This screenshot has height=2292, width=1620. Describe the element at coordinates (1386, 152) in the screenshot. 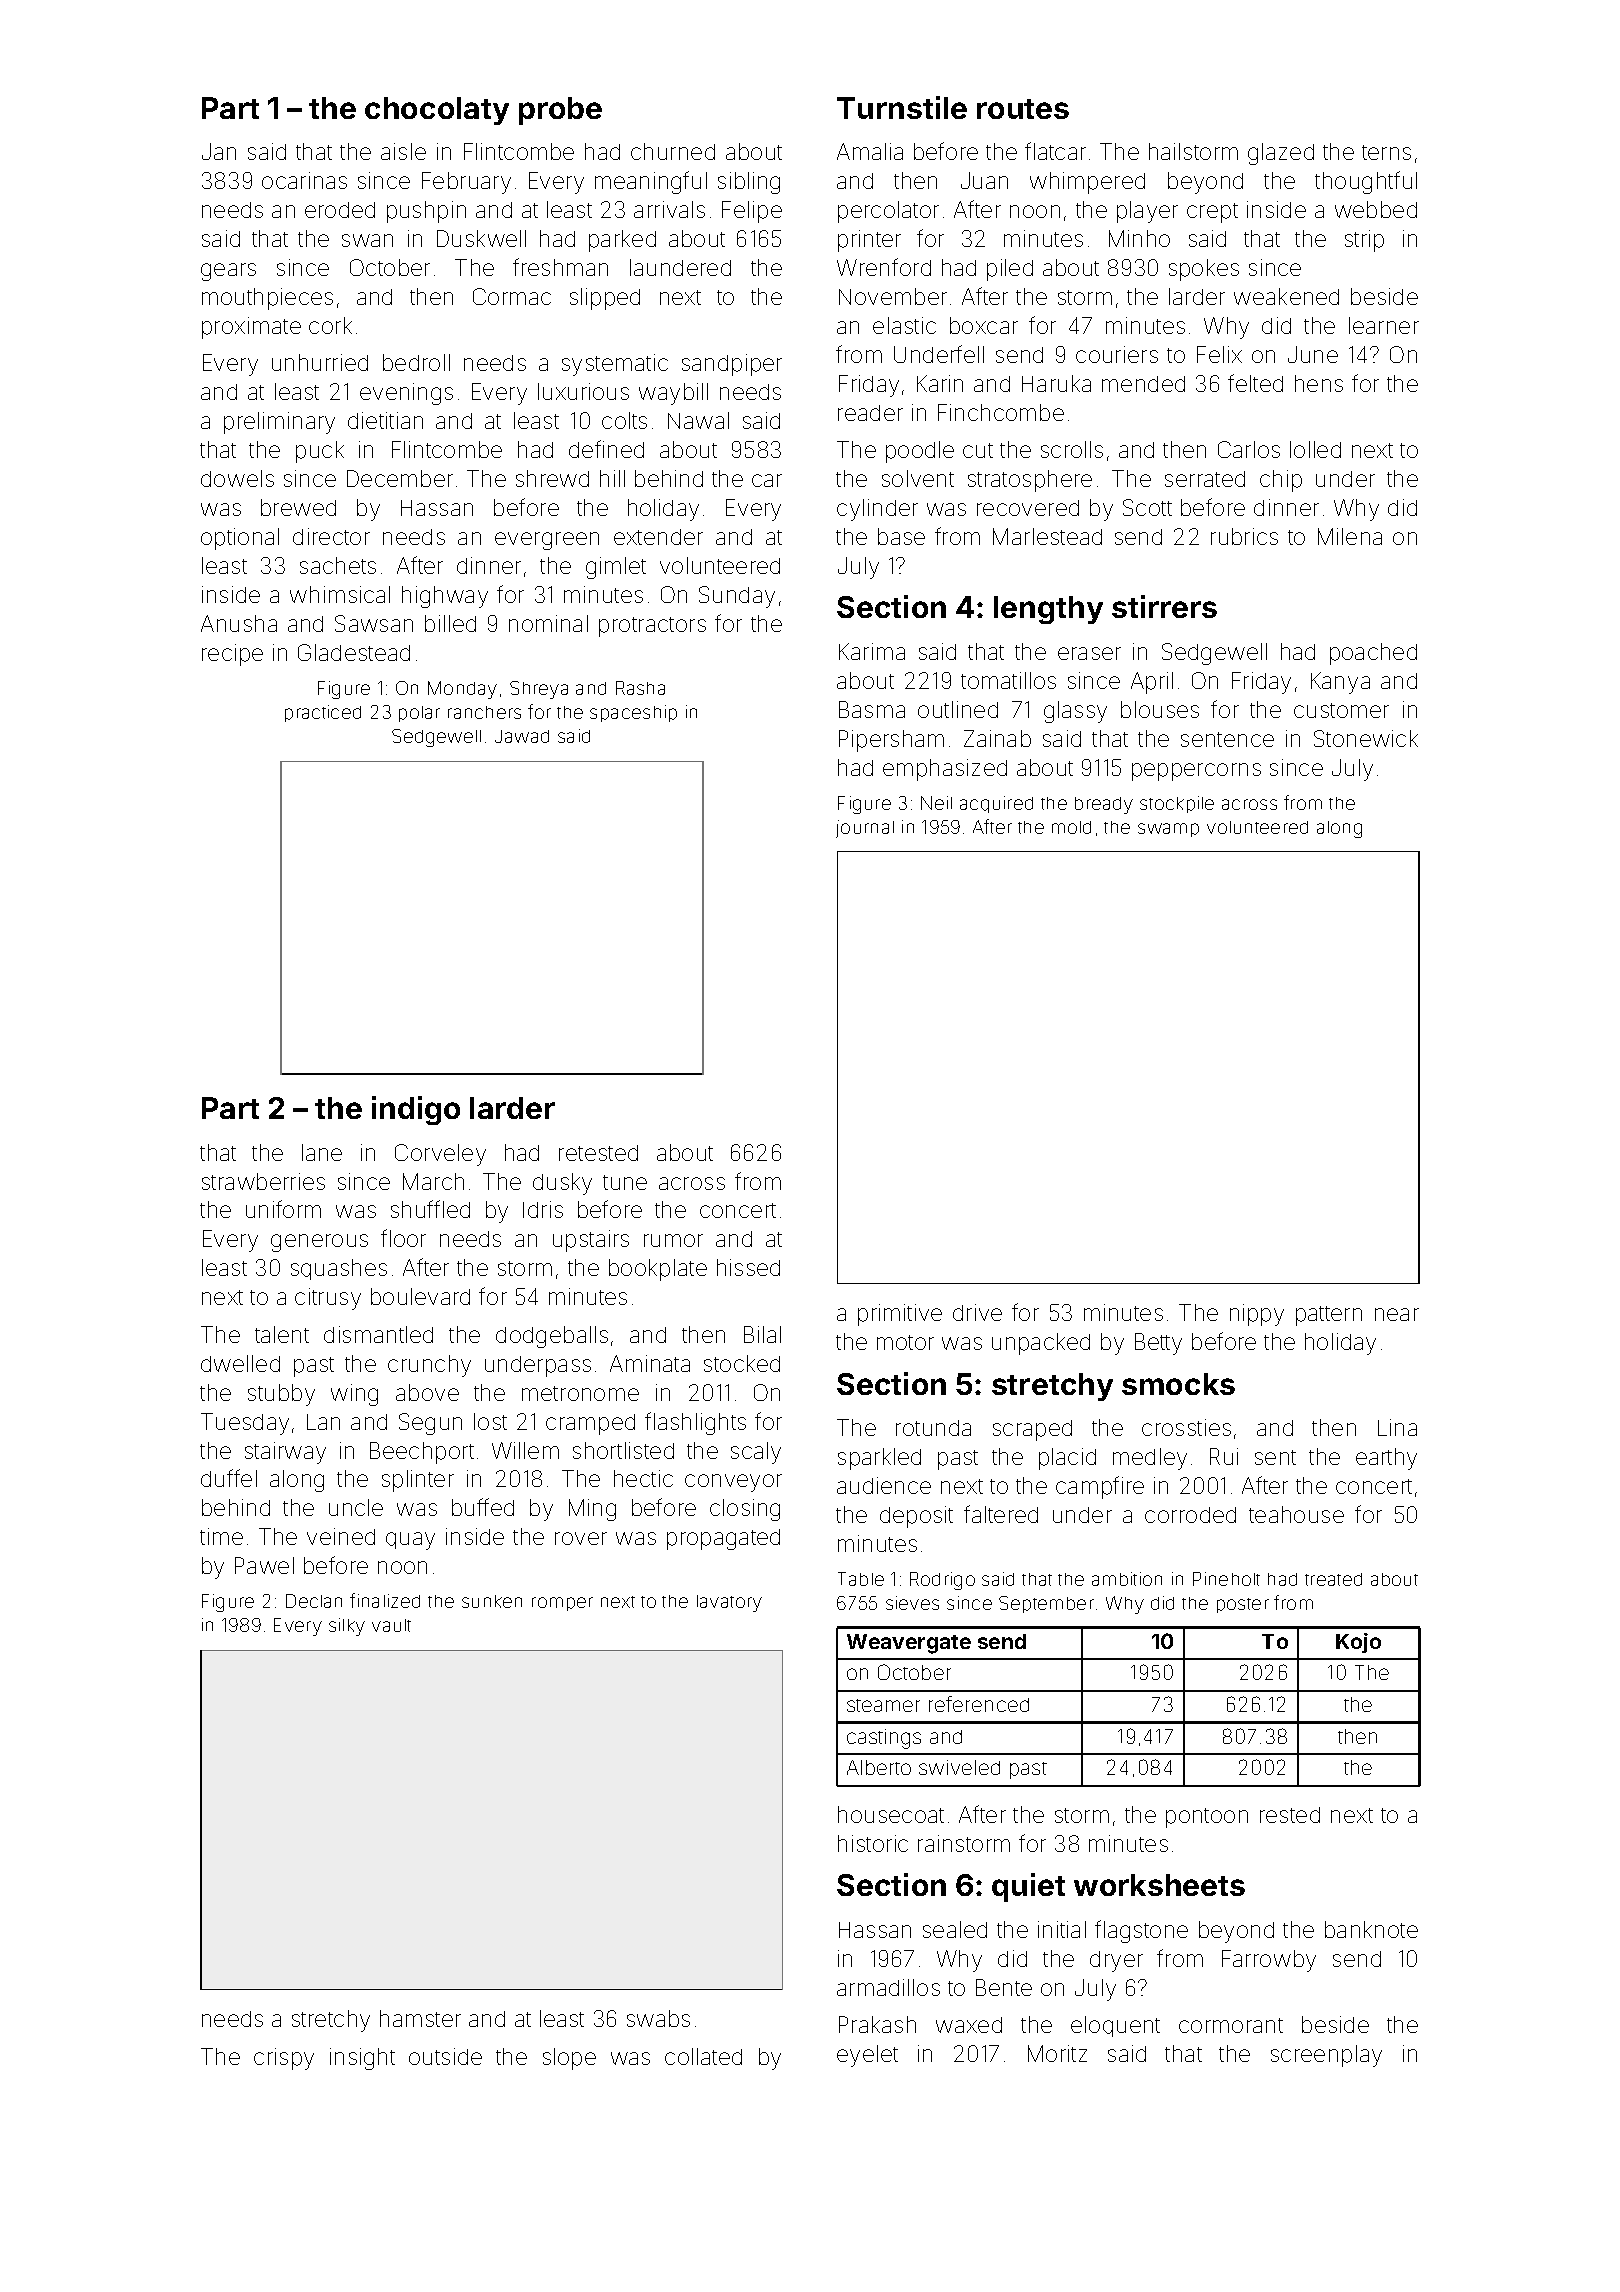

I see `terns` at that location.
